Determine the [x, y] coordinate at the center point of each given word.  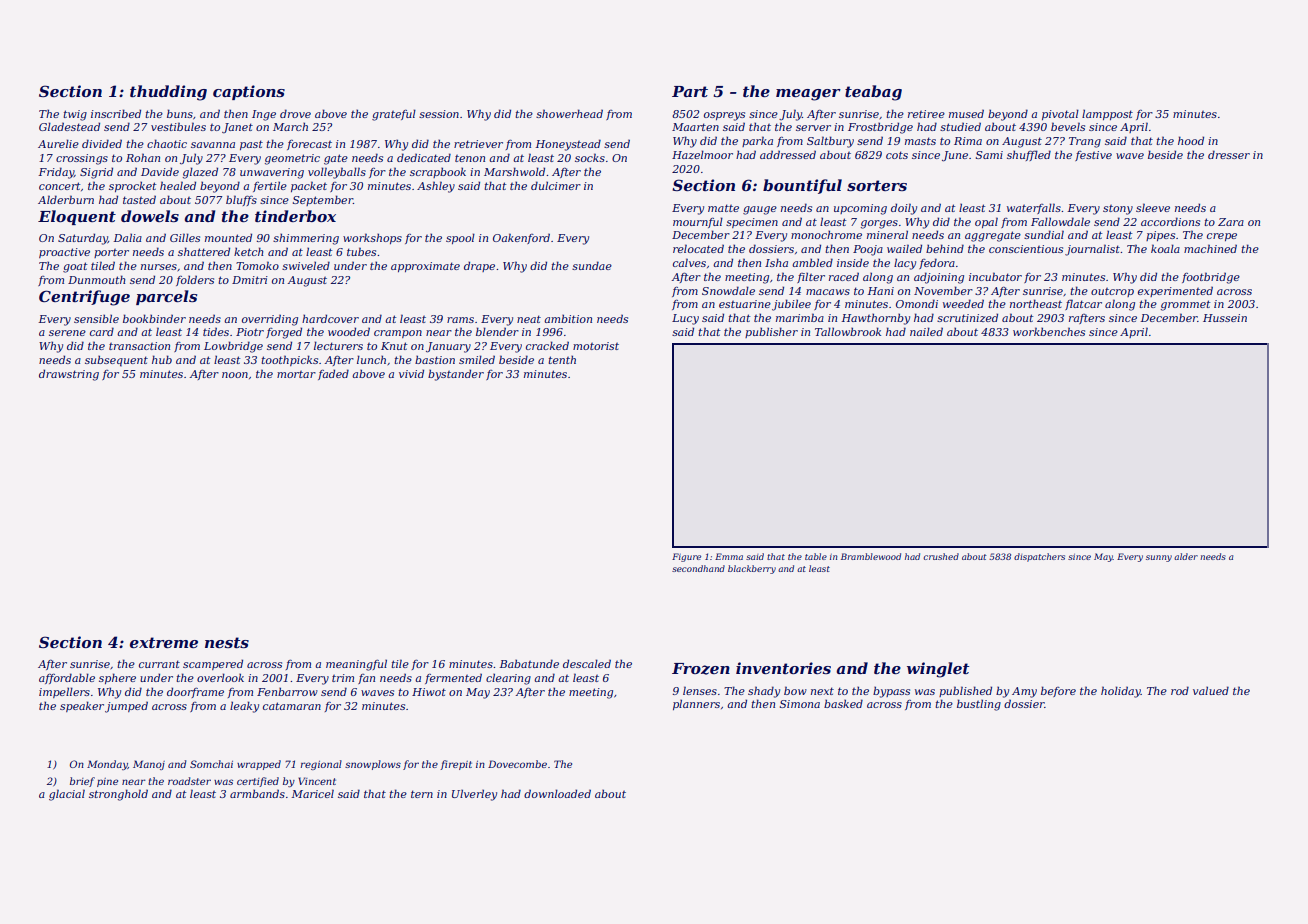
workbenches [1049, 331]
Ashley [436, 187]
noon [235, 375]
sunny [1159, 558]
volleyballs [337, 173]
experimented [1175, 291]
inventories [783, 668]
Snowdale [728, 290]
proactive [64, 253]
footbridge [1211, 278]
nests [227, 642]
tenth [562, 359]
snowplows [373, 765]
